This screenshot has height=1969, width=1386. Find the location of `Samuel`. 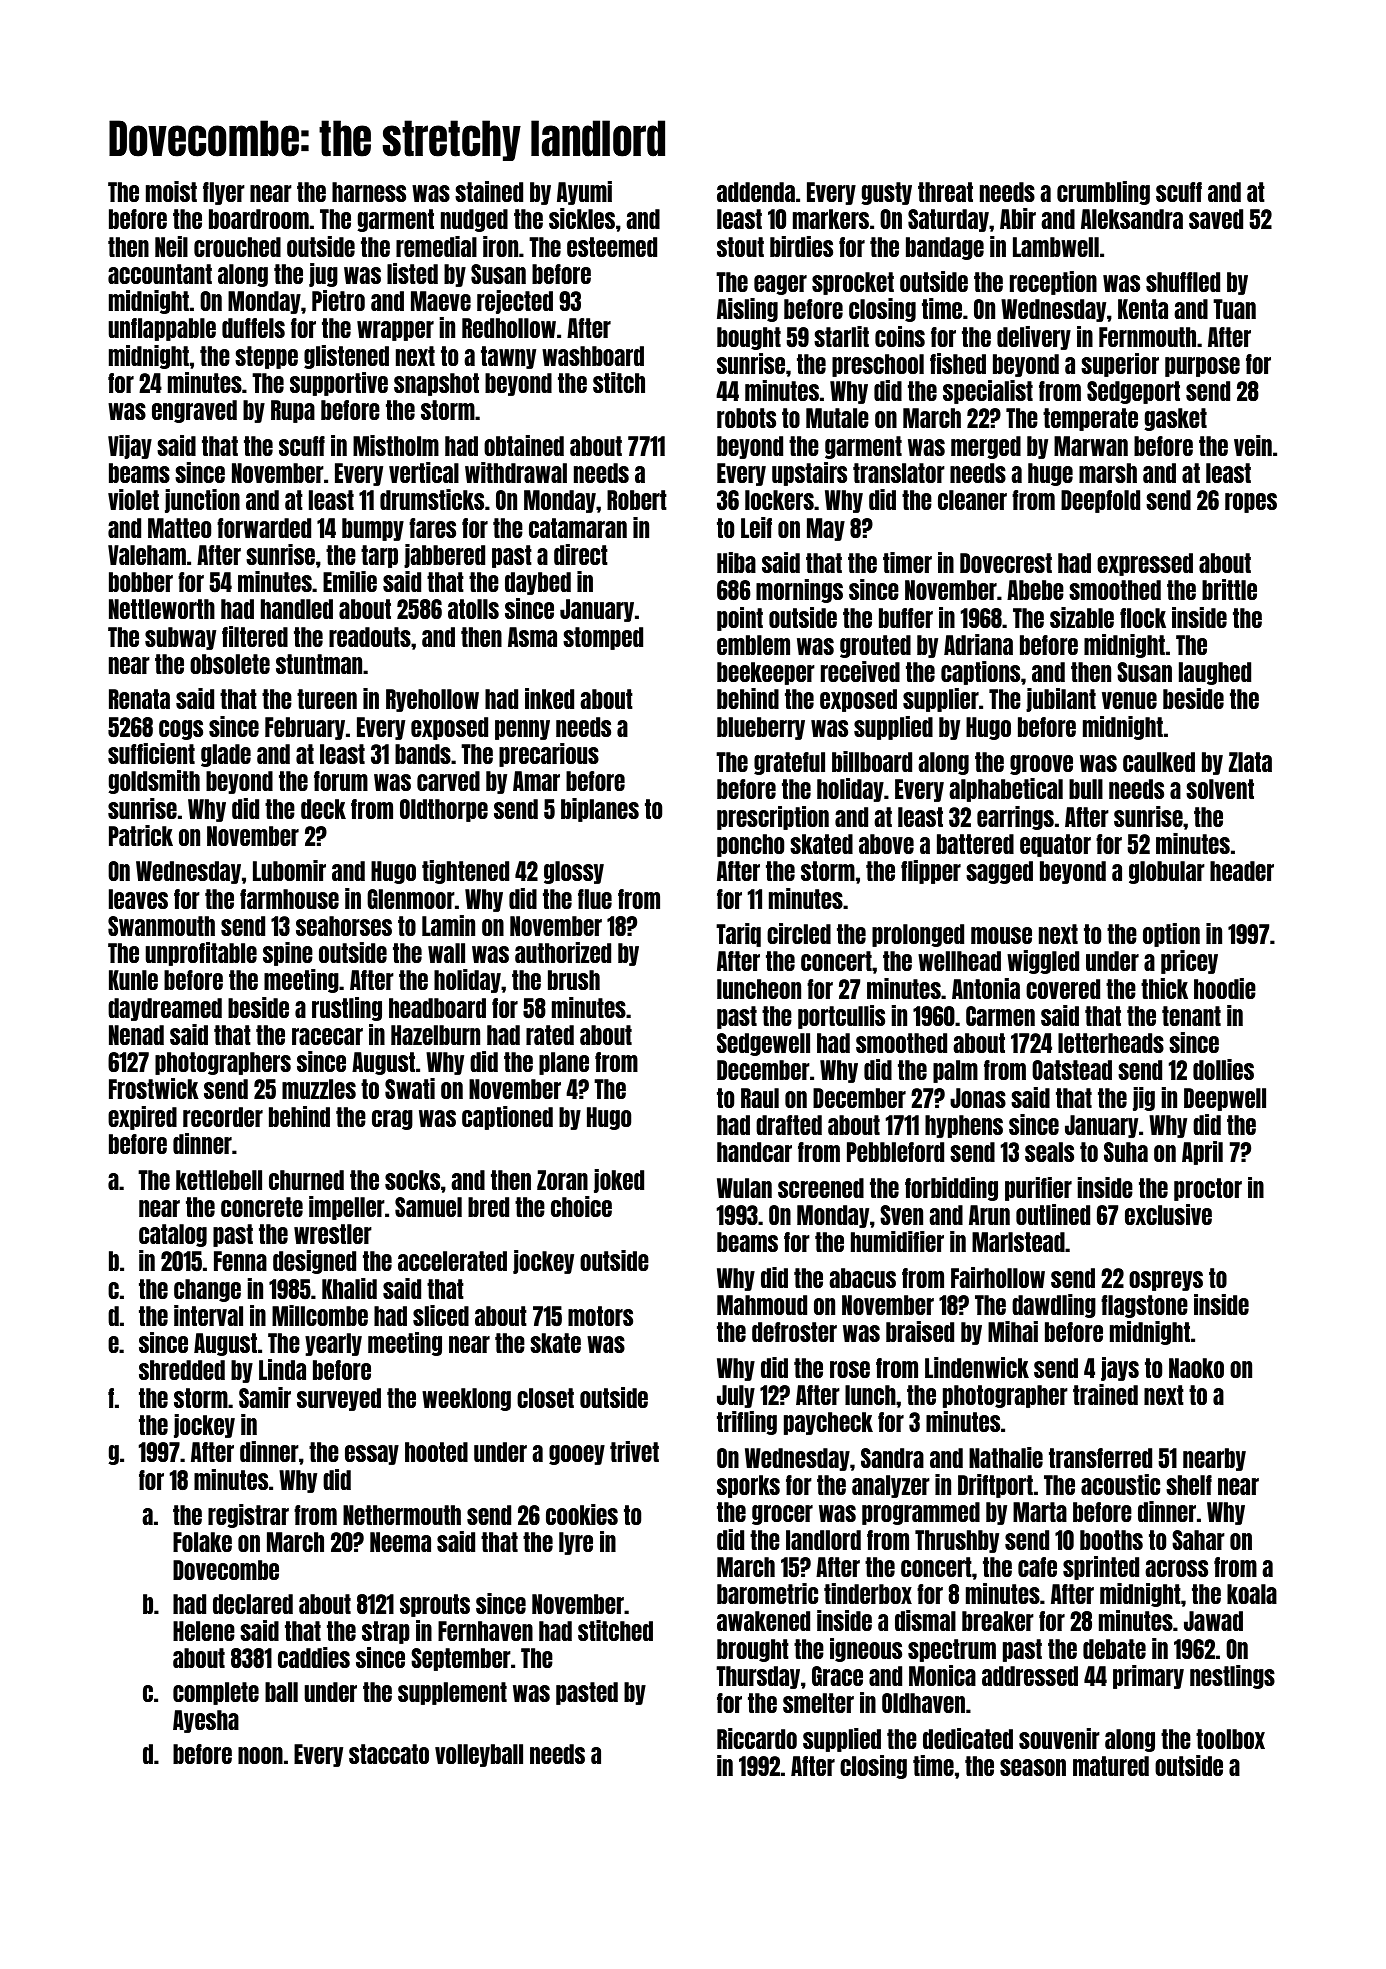

Samuel is located at coordinates (428, 1207).
